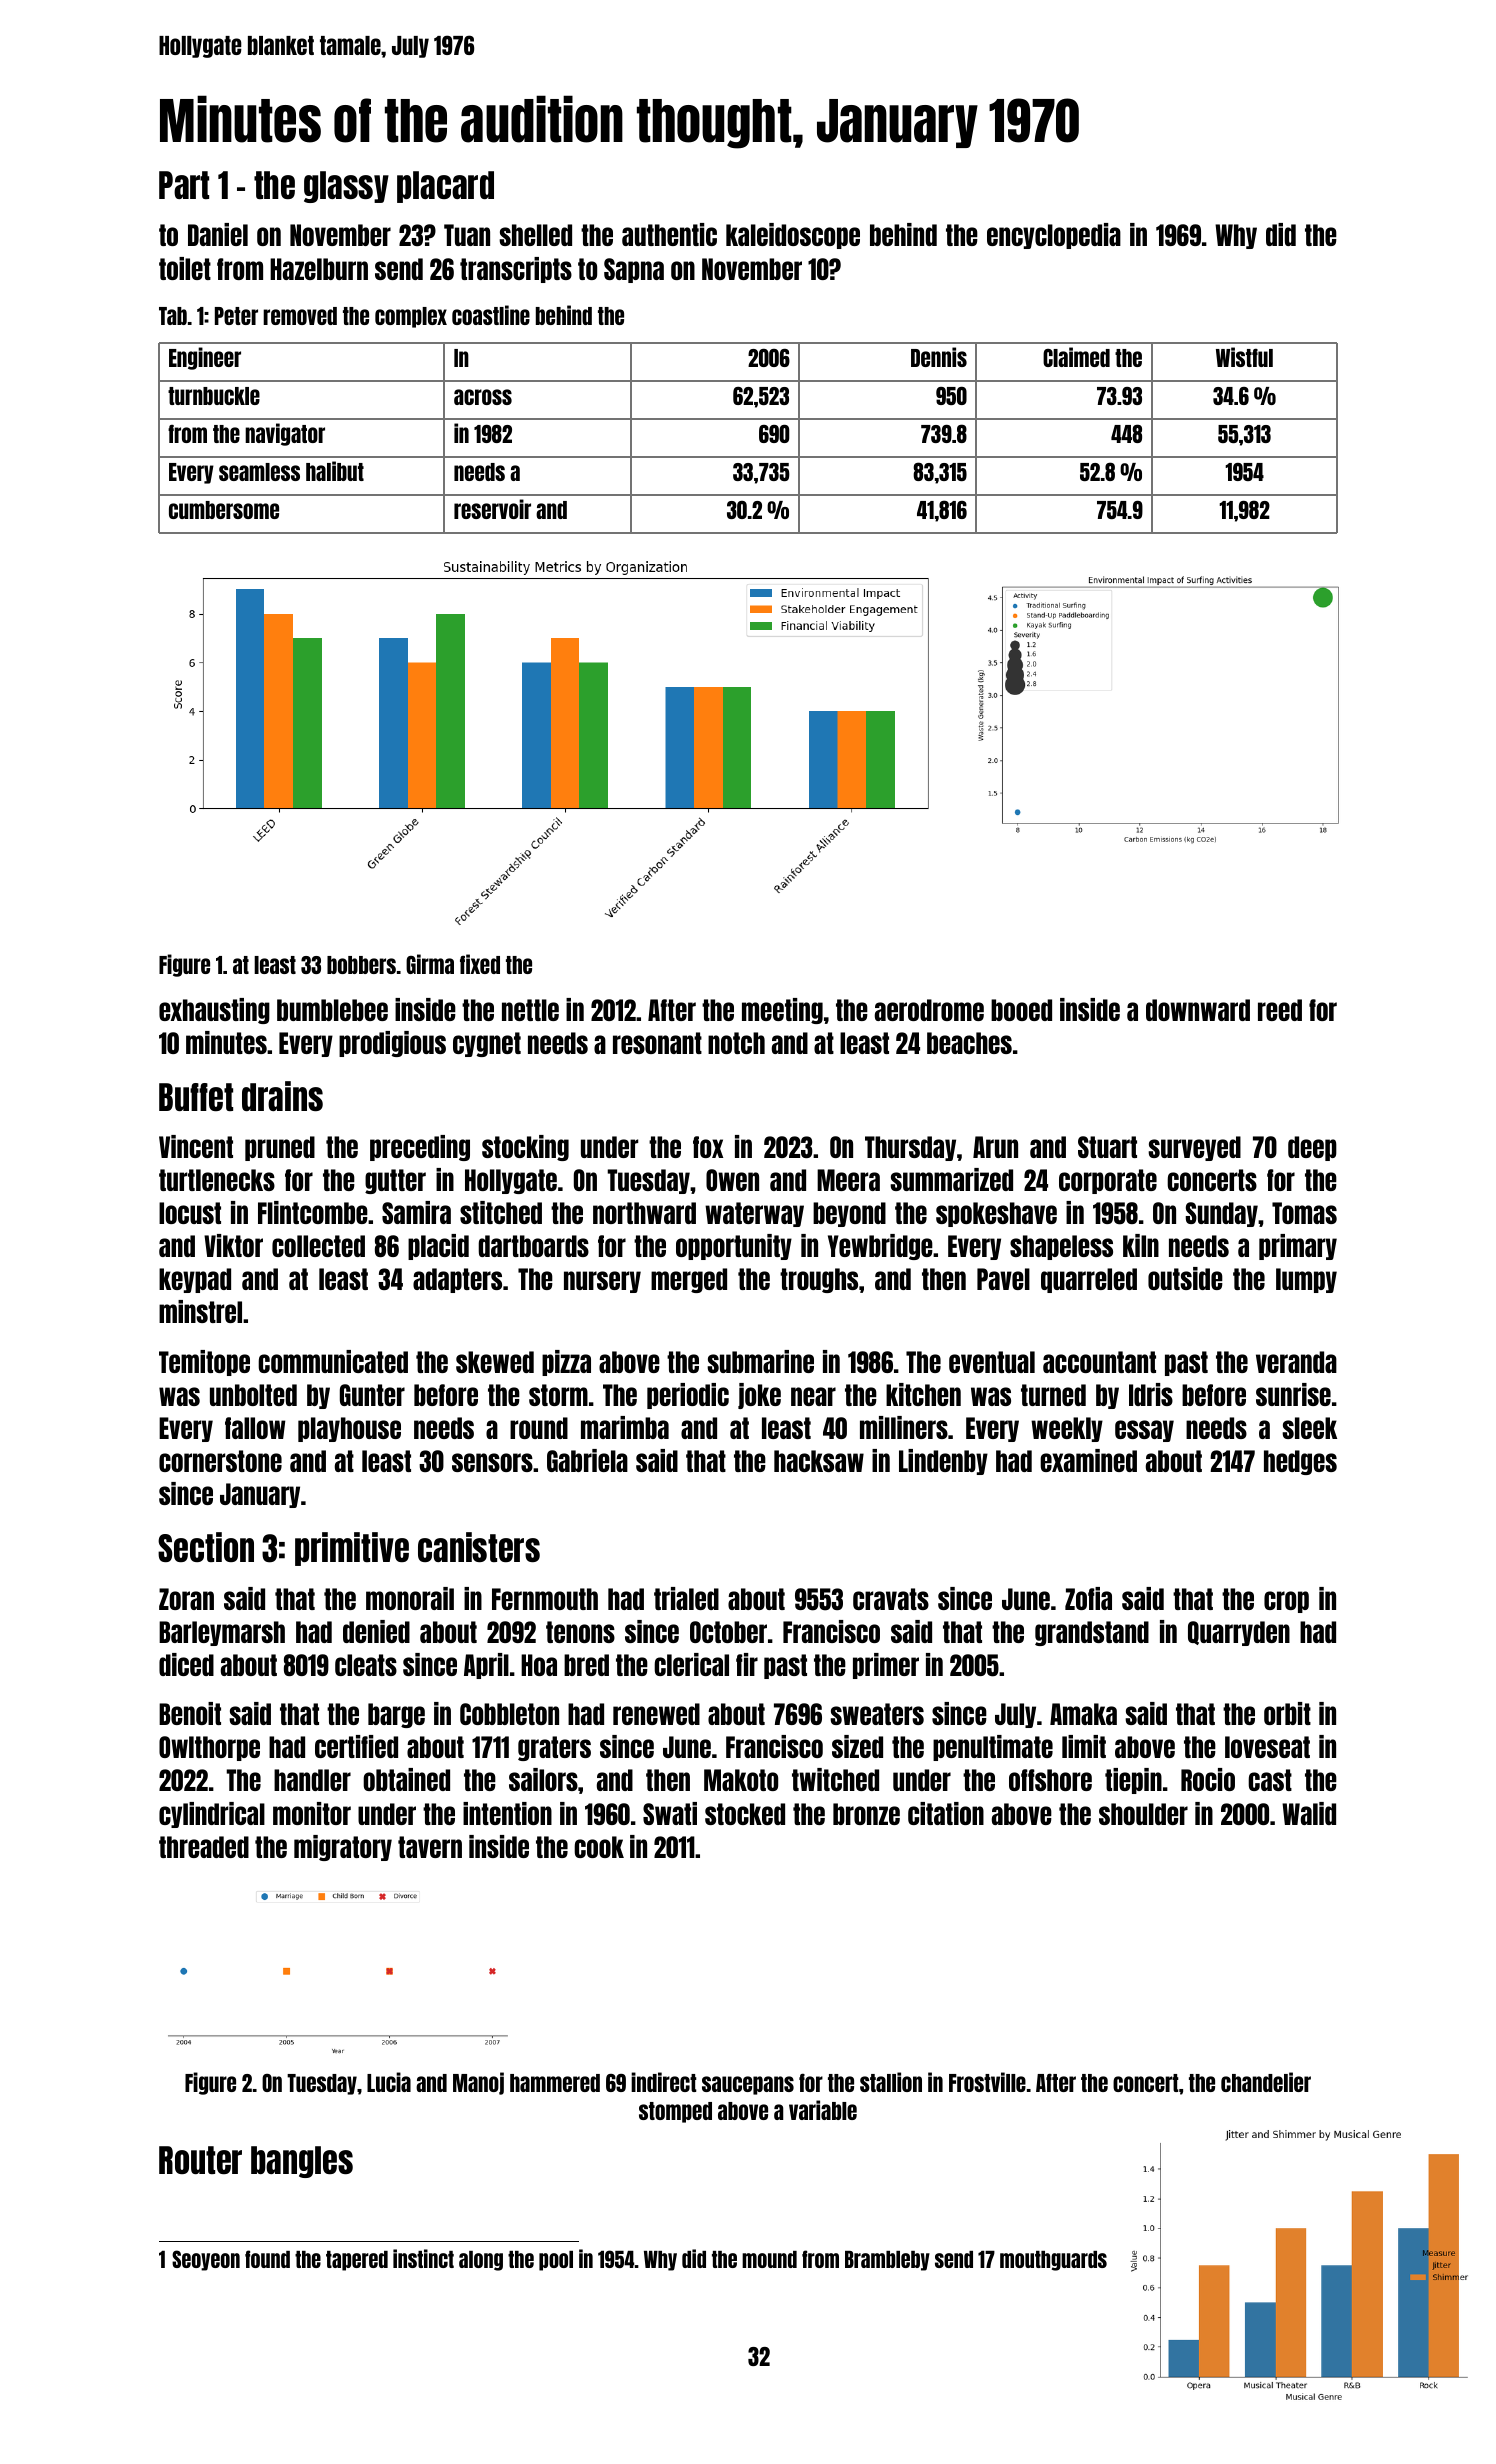 The width and height of the screenshot is (1496, 2464). What do you see at coordinates (939, 357) in the screenshot?
I see `Dennis` at bounding box center [939, 357].
